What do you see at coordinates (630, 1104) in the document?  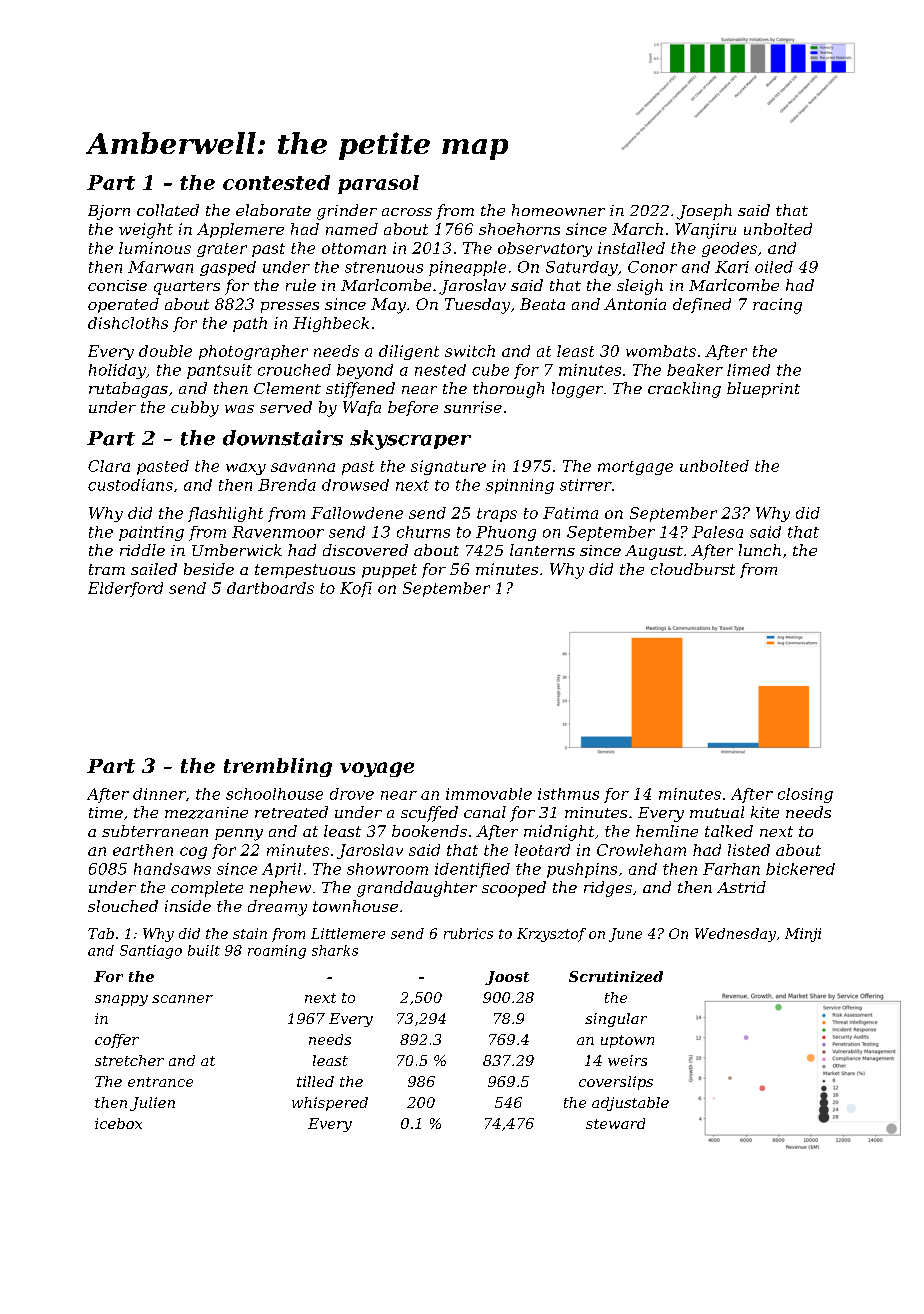 I see `adjustable` at bounding box center [630, 1104].
